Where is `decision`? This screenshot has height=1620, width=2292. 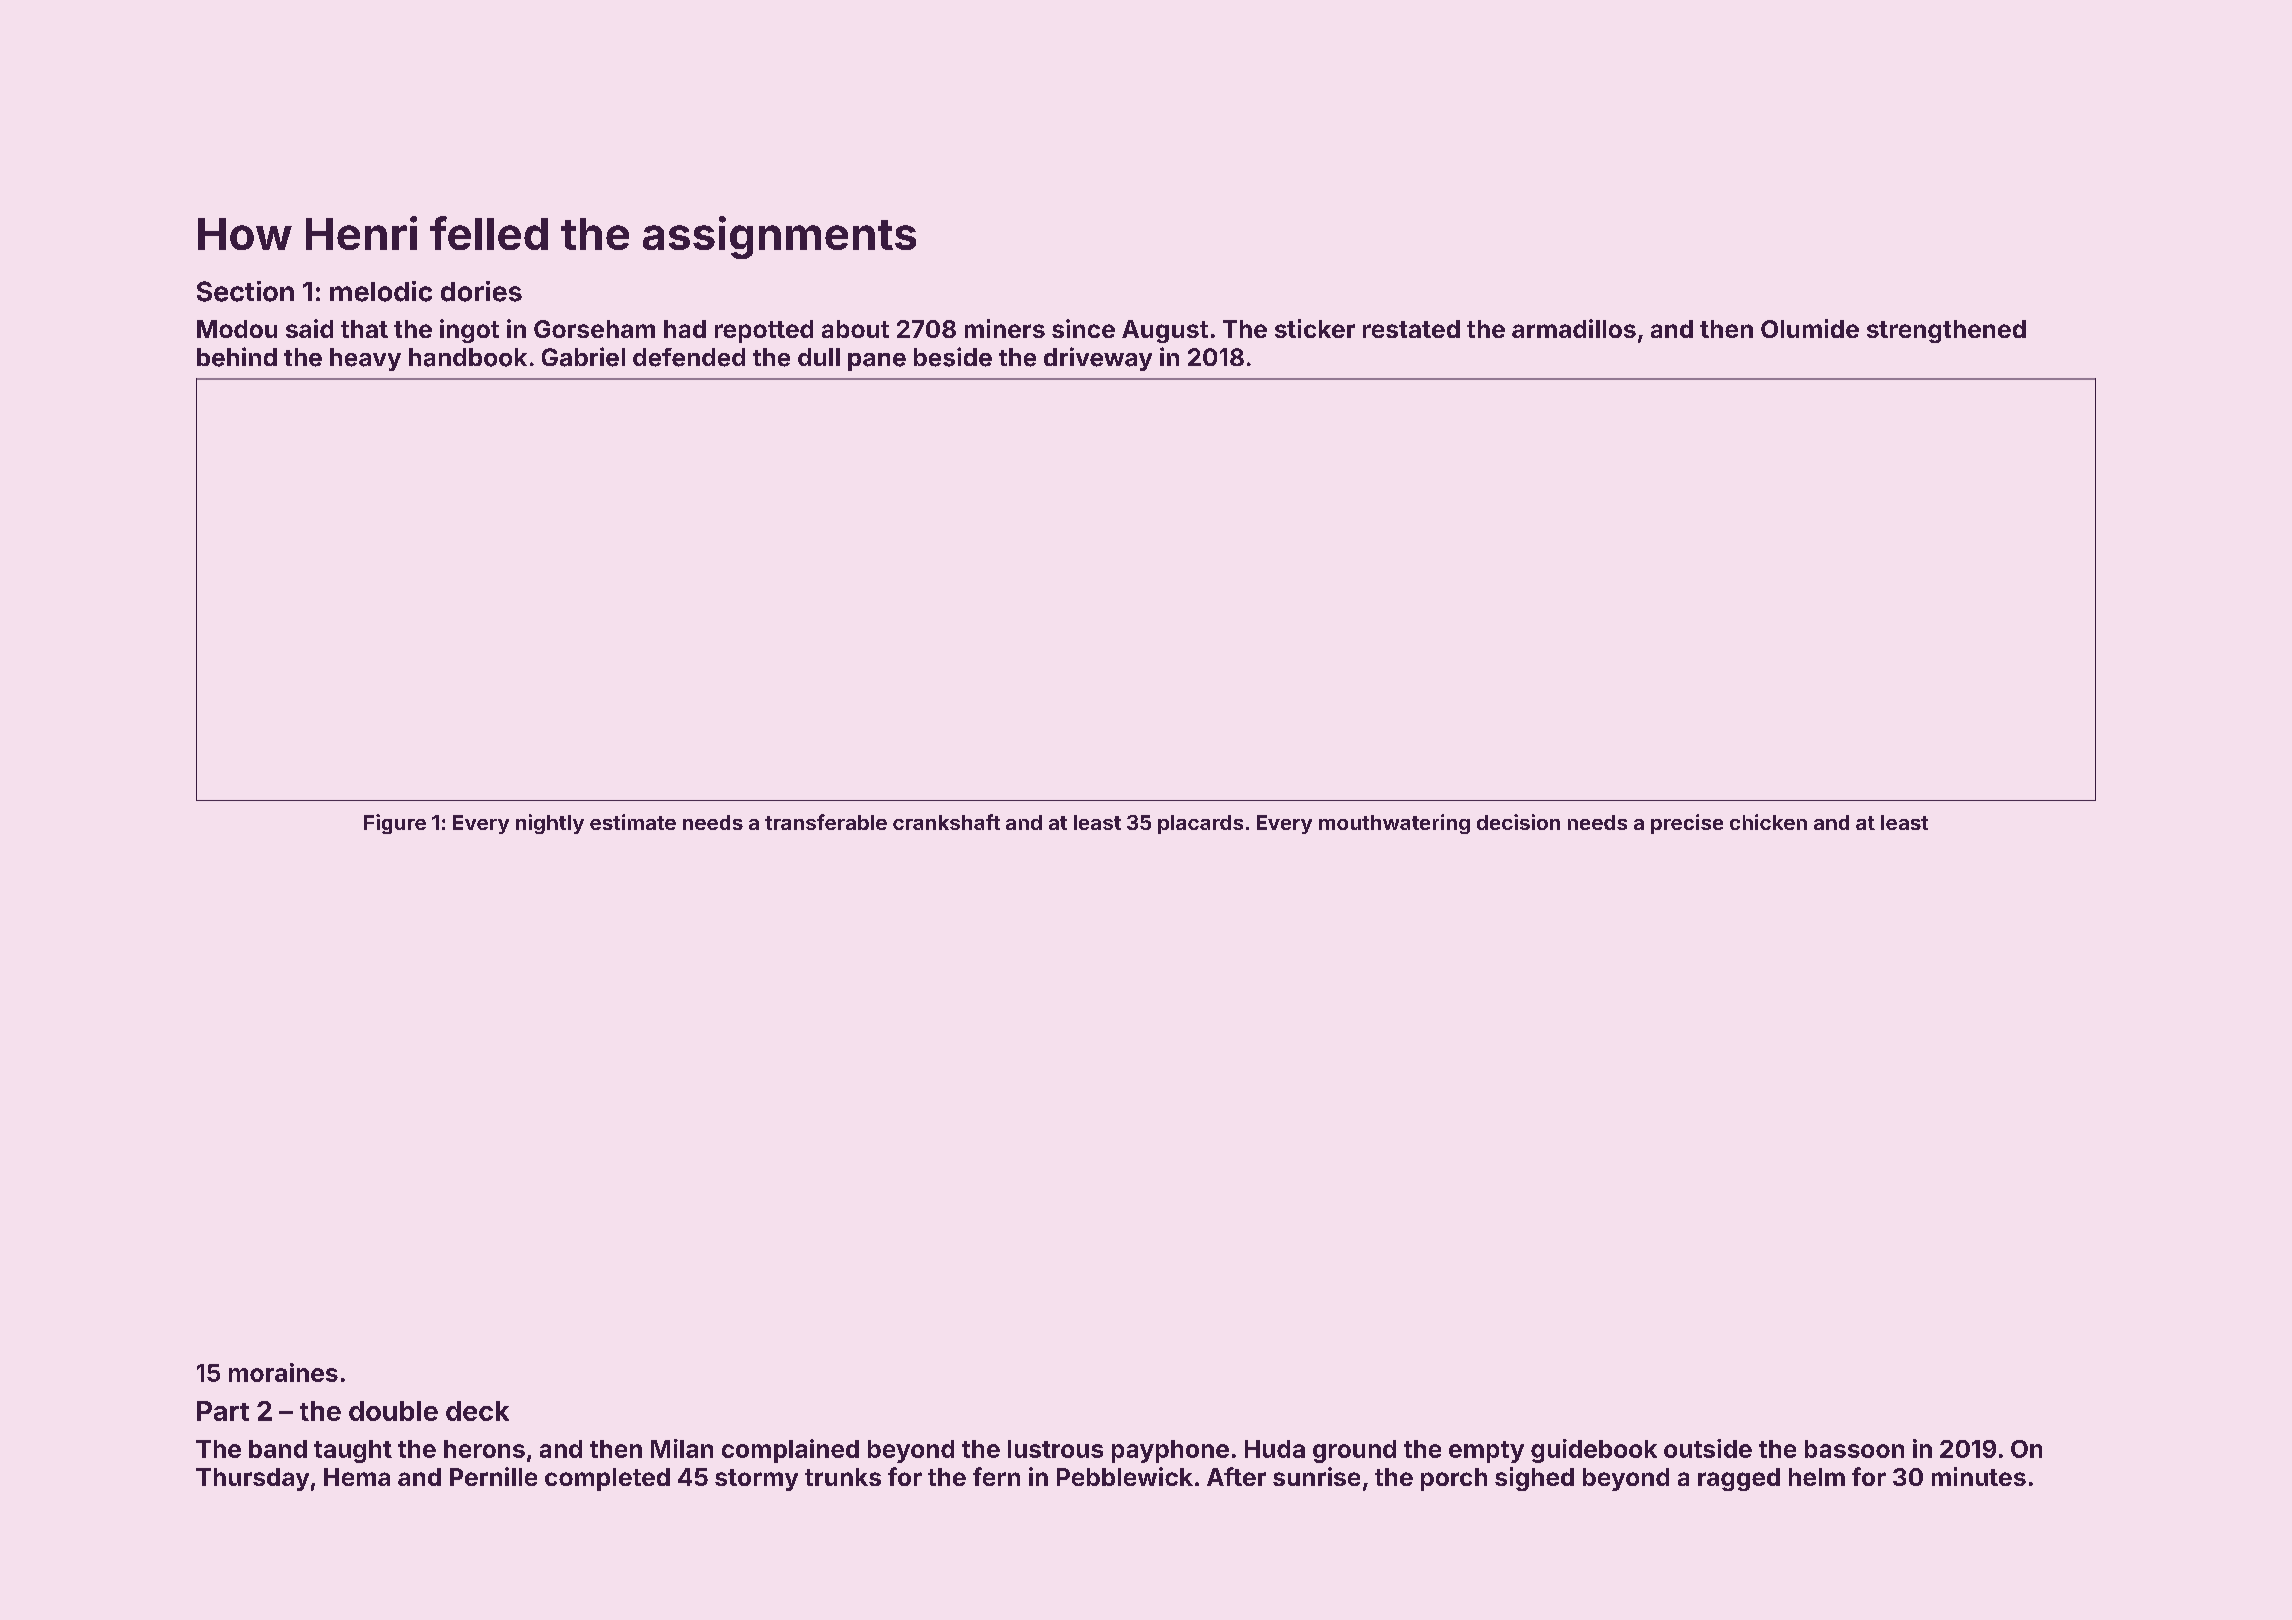
decision is located at coordinates (1518, 822).
